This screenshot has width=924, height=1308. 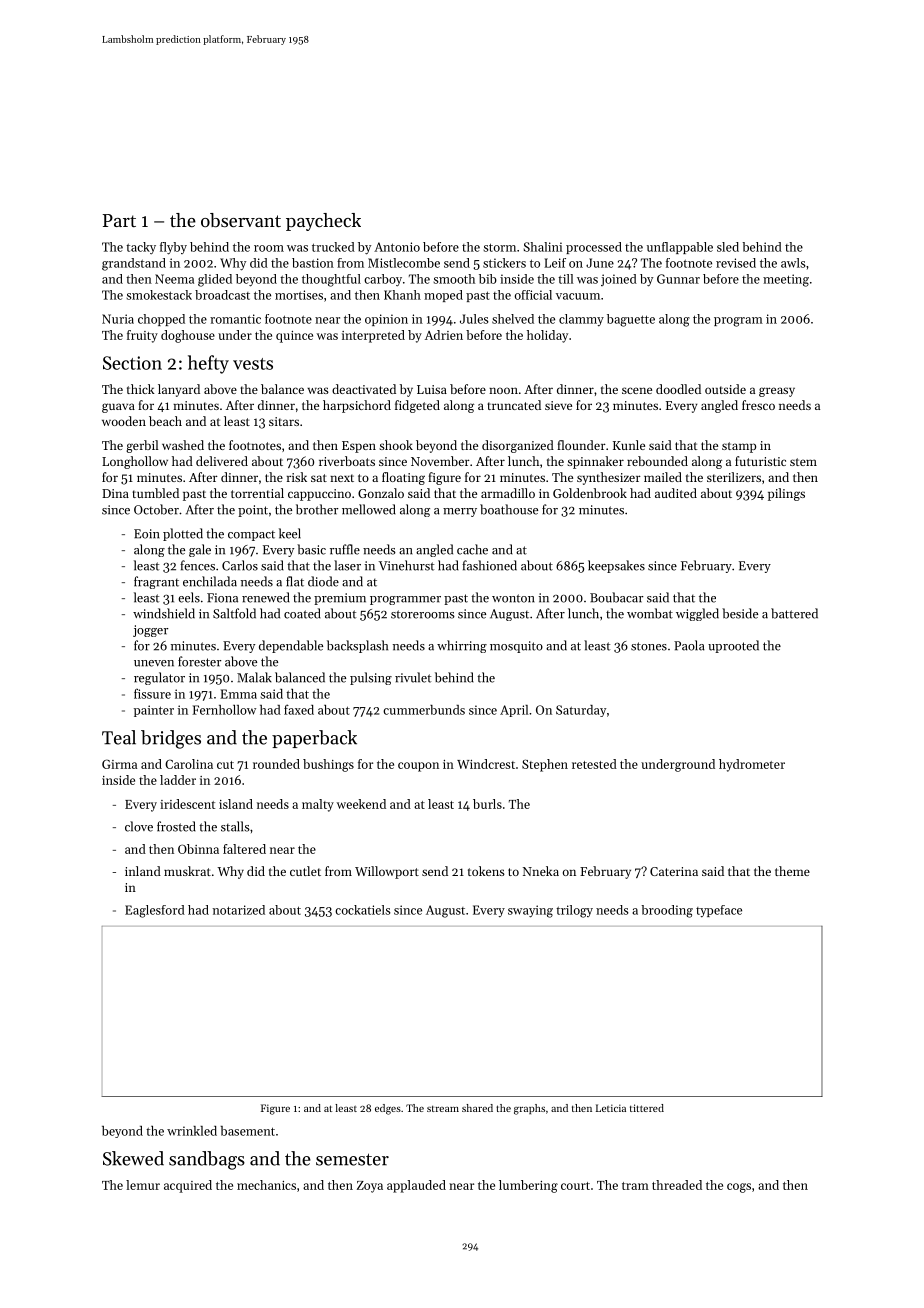 I want to click on Eaglesford, so click(x=155, y=911).
